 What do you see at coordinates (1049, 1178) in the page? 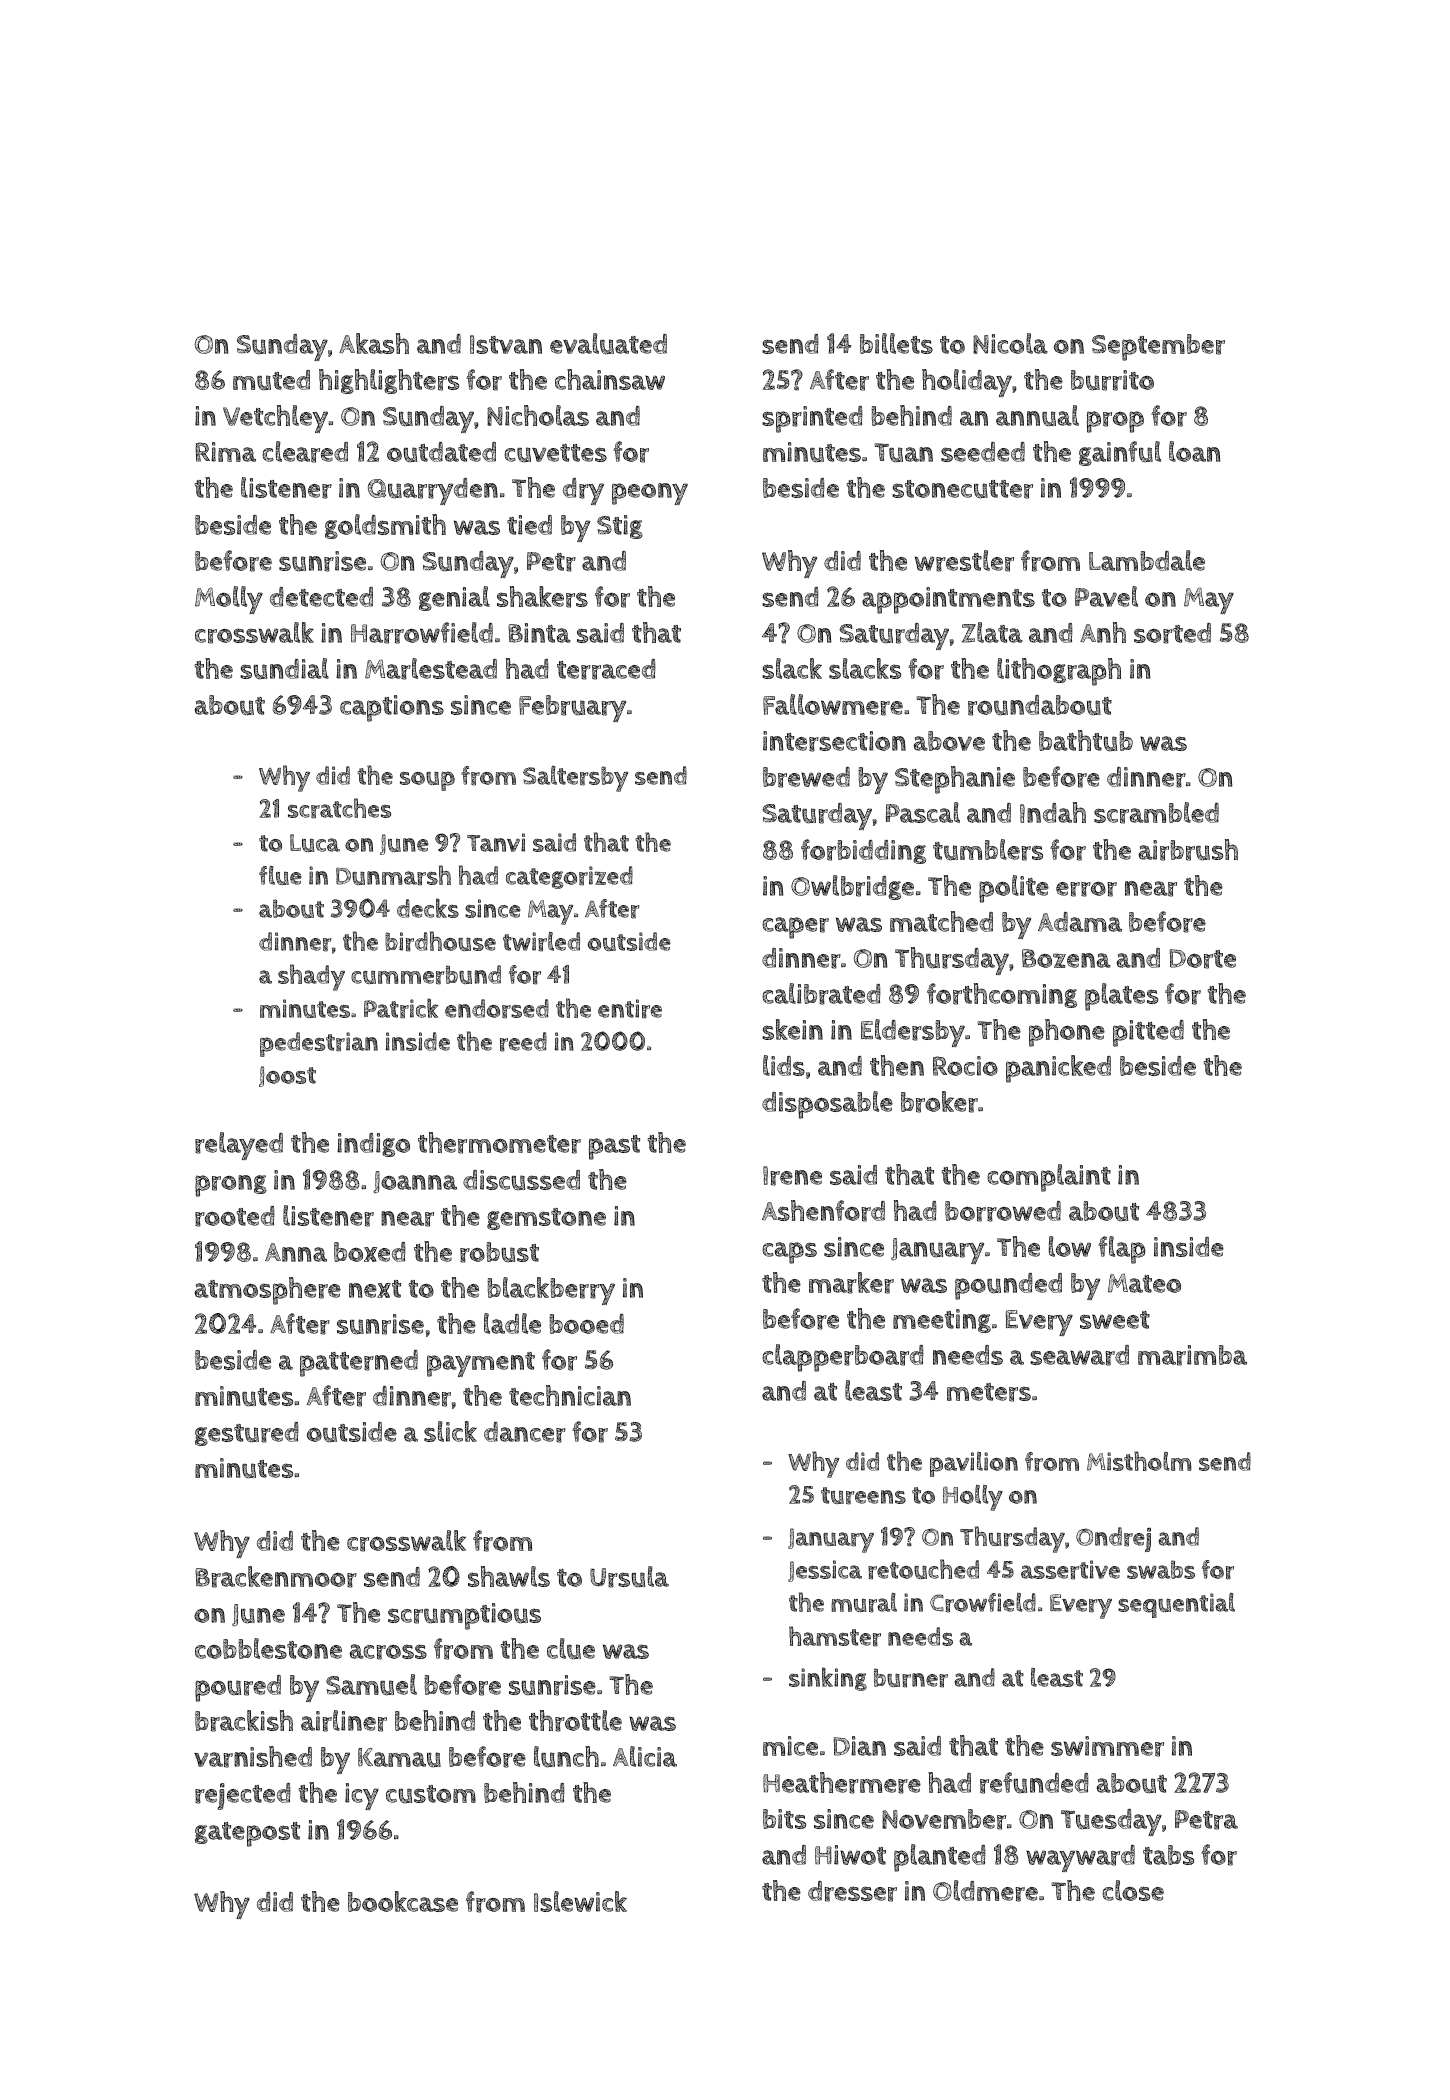
I see `complaint` at bounding box center [1049, 1178].
